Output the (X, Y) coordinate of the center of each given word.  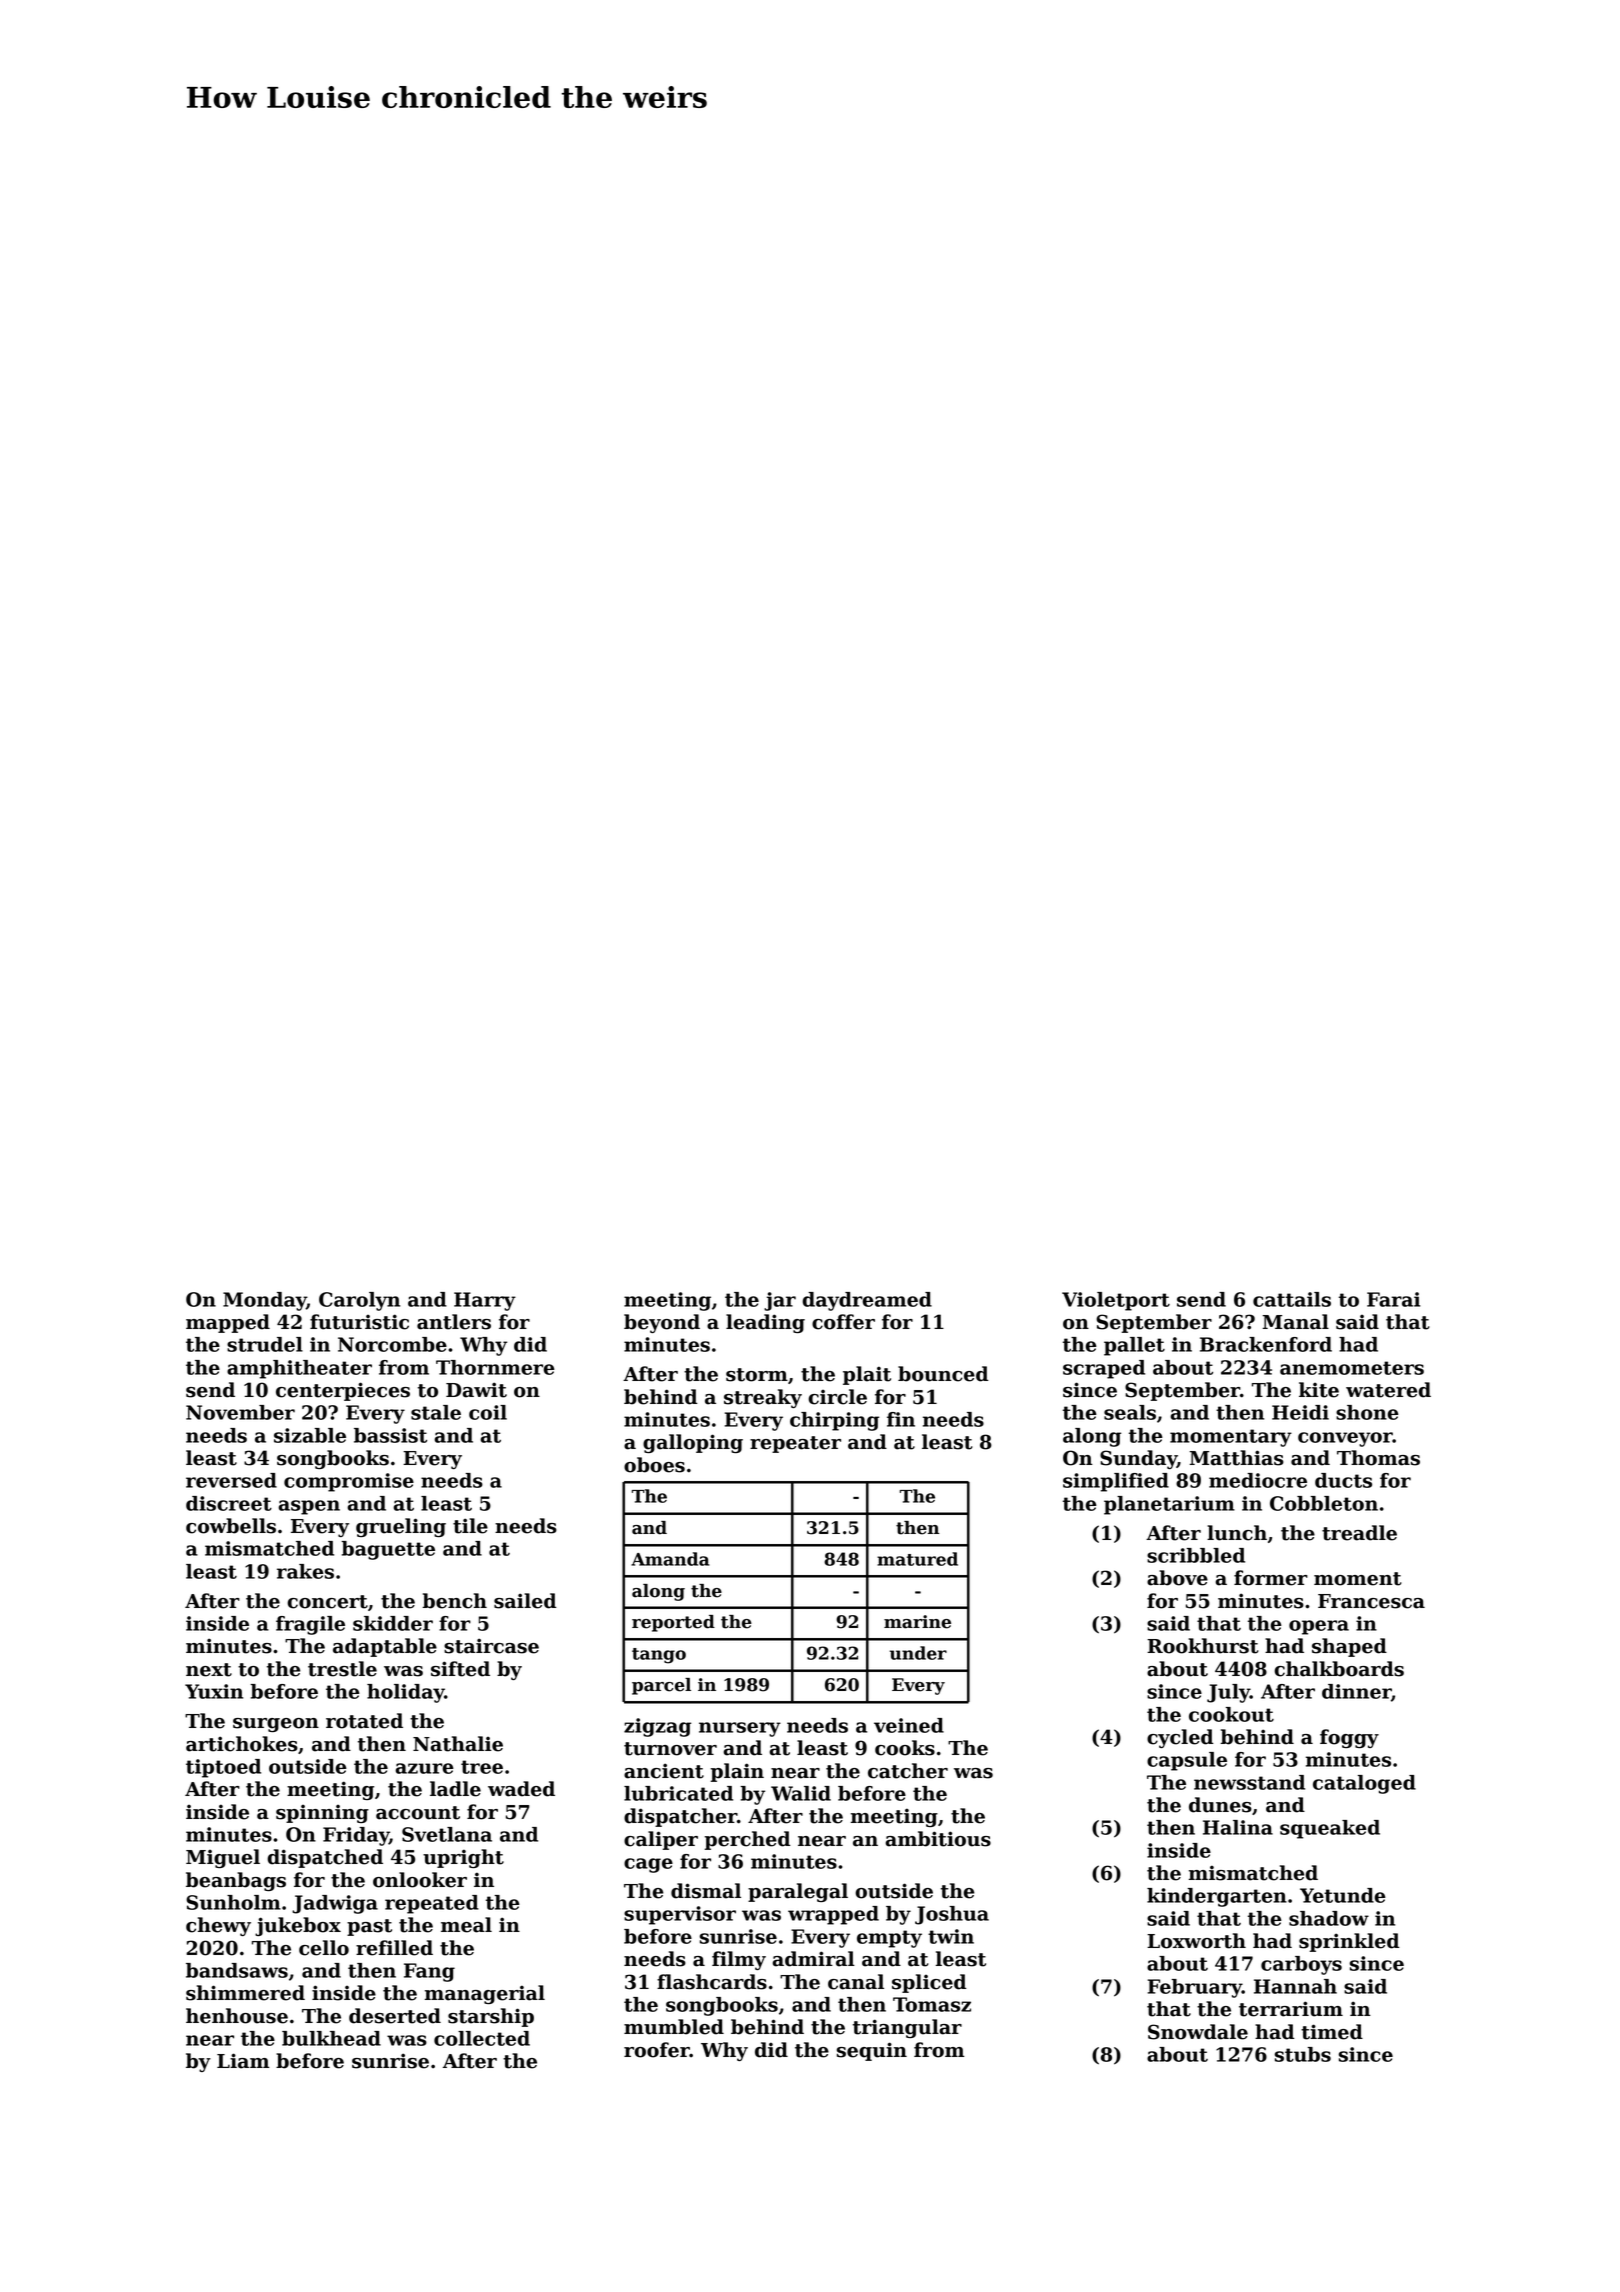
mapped (228, 1323)
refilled (394, 1948)
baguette (388, 1550)
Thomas (1378, 1458)
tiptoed (223, 1768)
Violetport (1116, 1301)
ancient (664, 1771)
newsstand (1249, 1782)
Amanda (670, 1559)
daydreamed (867, 1301)
